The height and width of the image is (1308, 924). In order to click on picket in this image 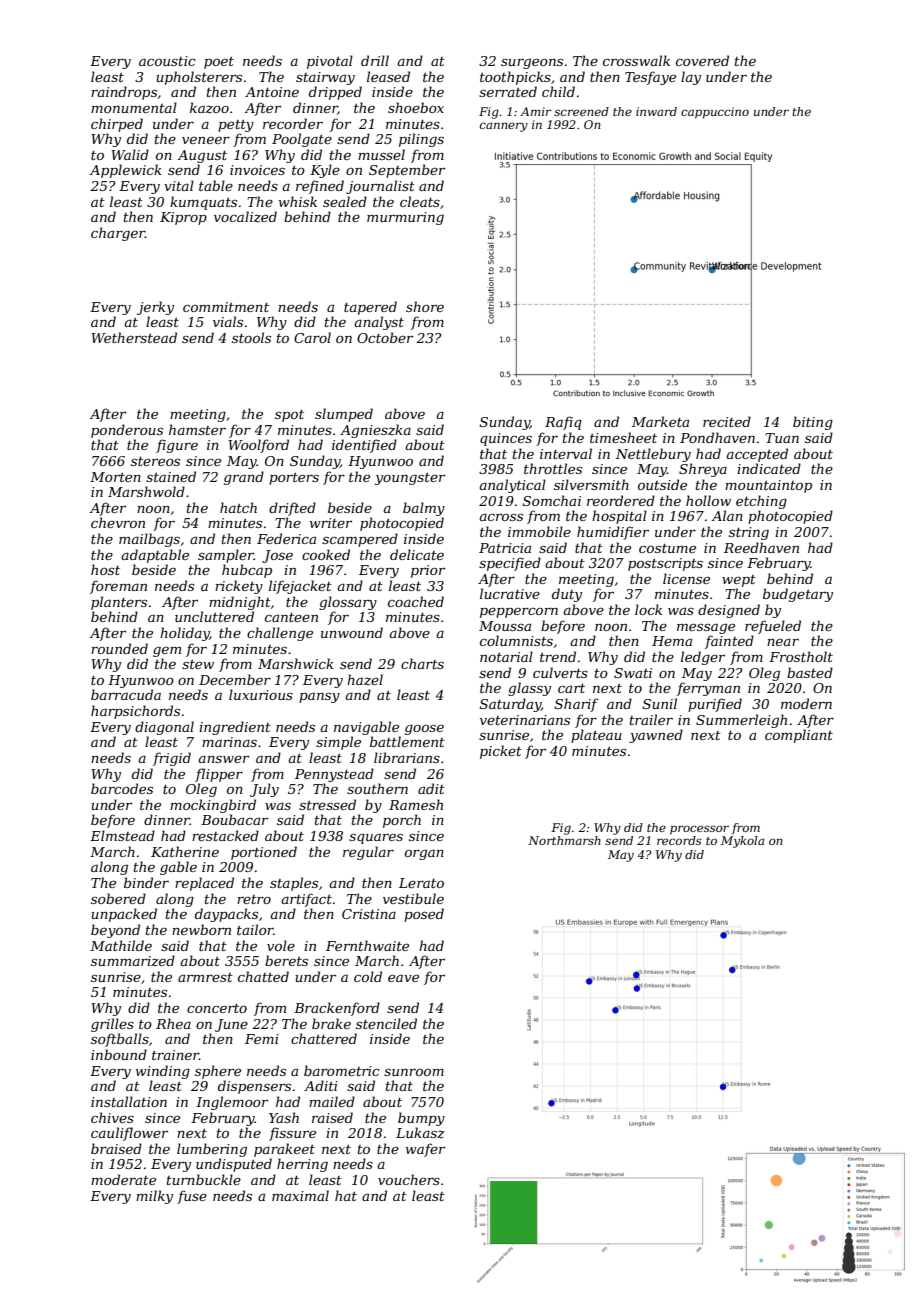, I will do `click(501, 752)`.
